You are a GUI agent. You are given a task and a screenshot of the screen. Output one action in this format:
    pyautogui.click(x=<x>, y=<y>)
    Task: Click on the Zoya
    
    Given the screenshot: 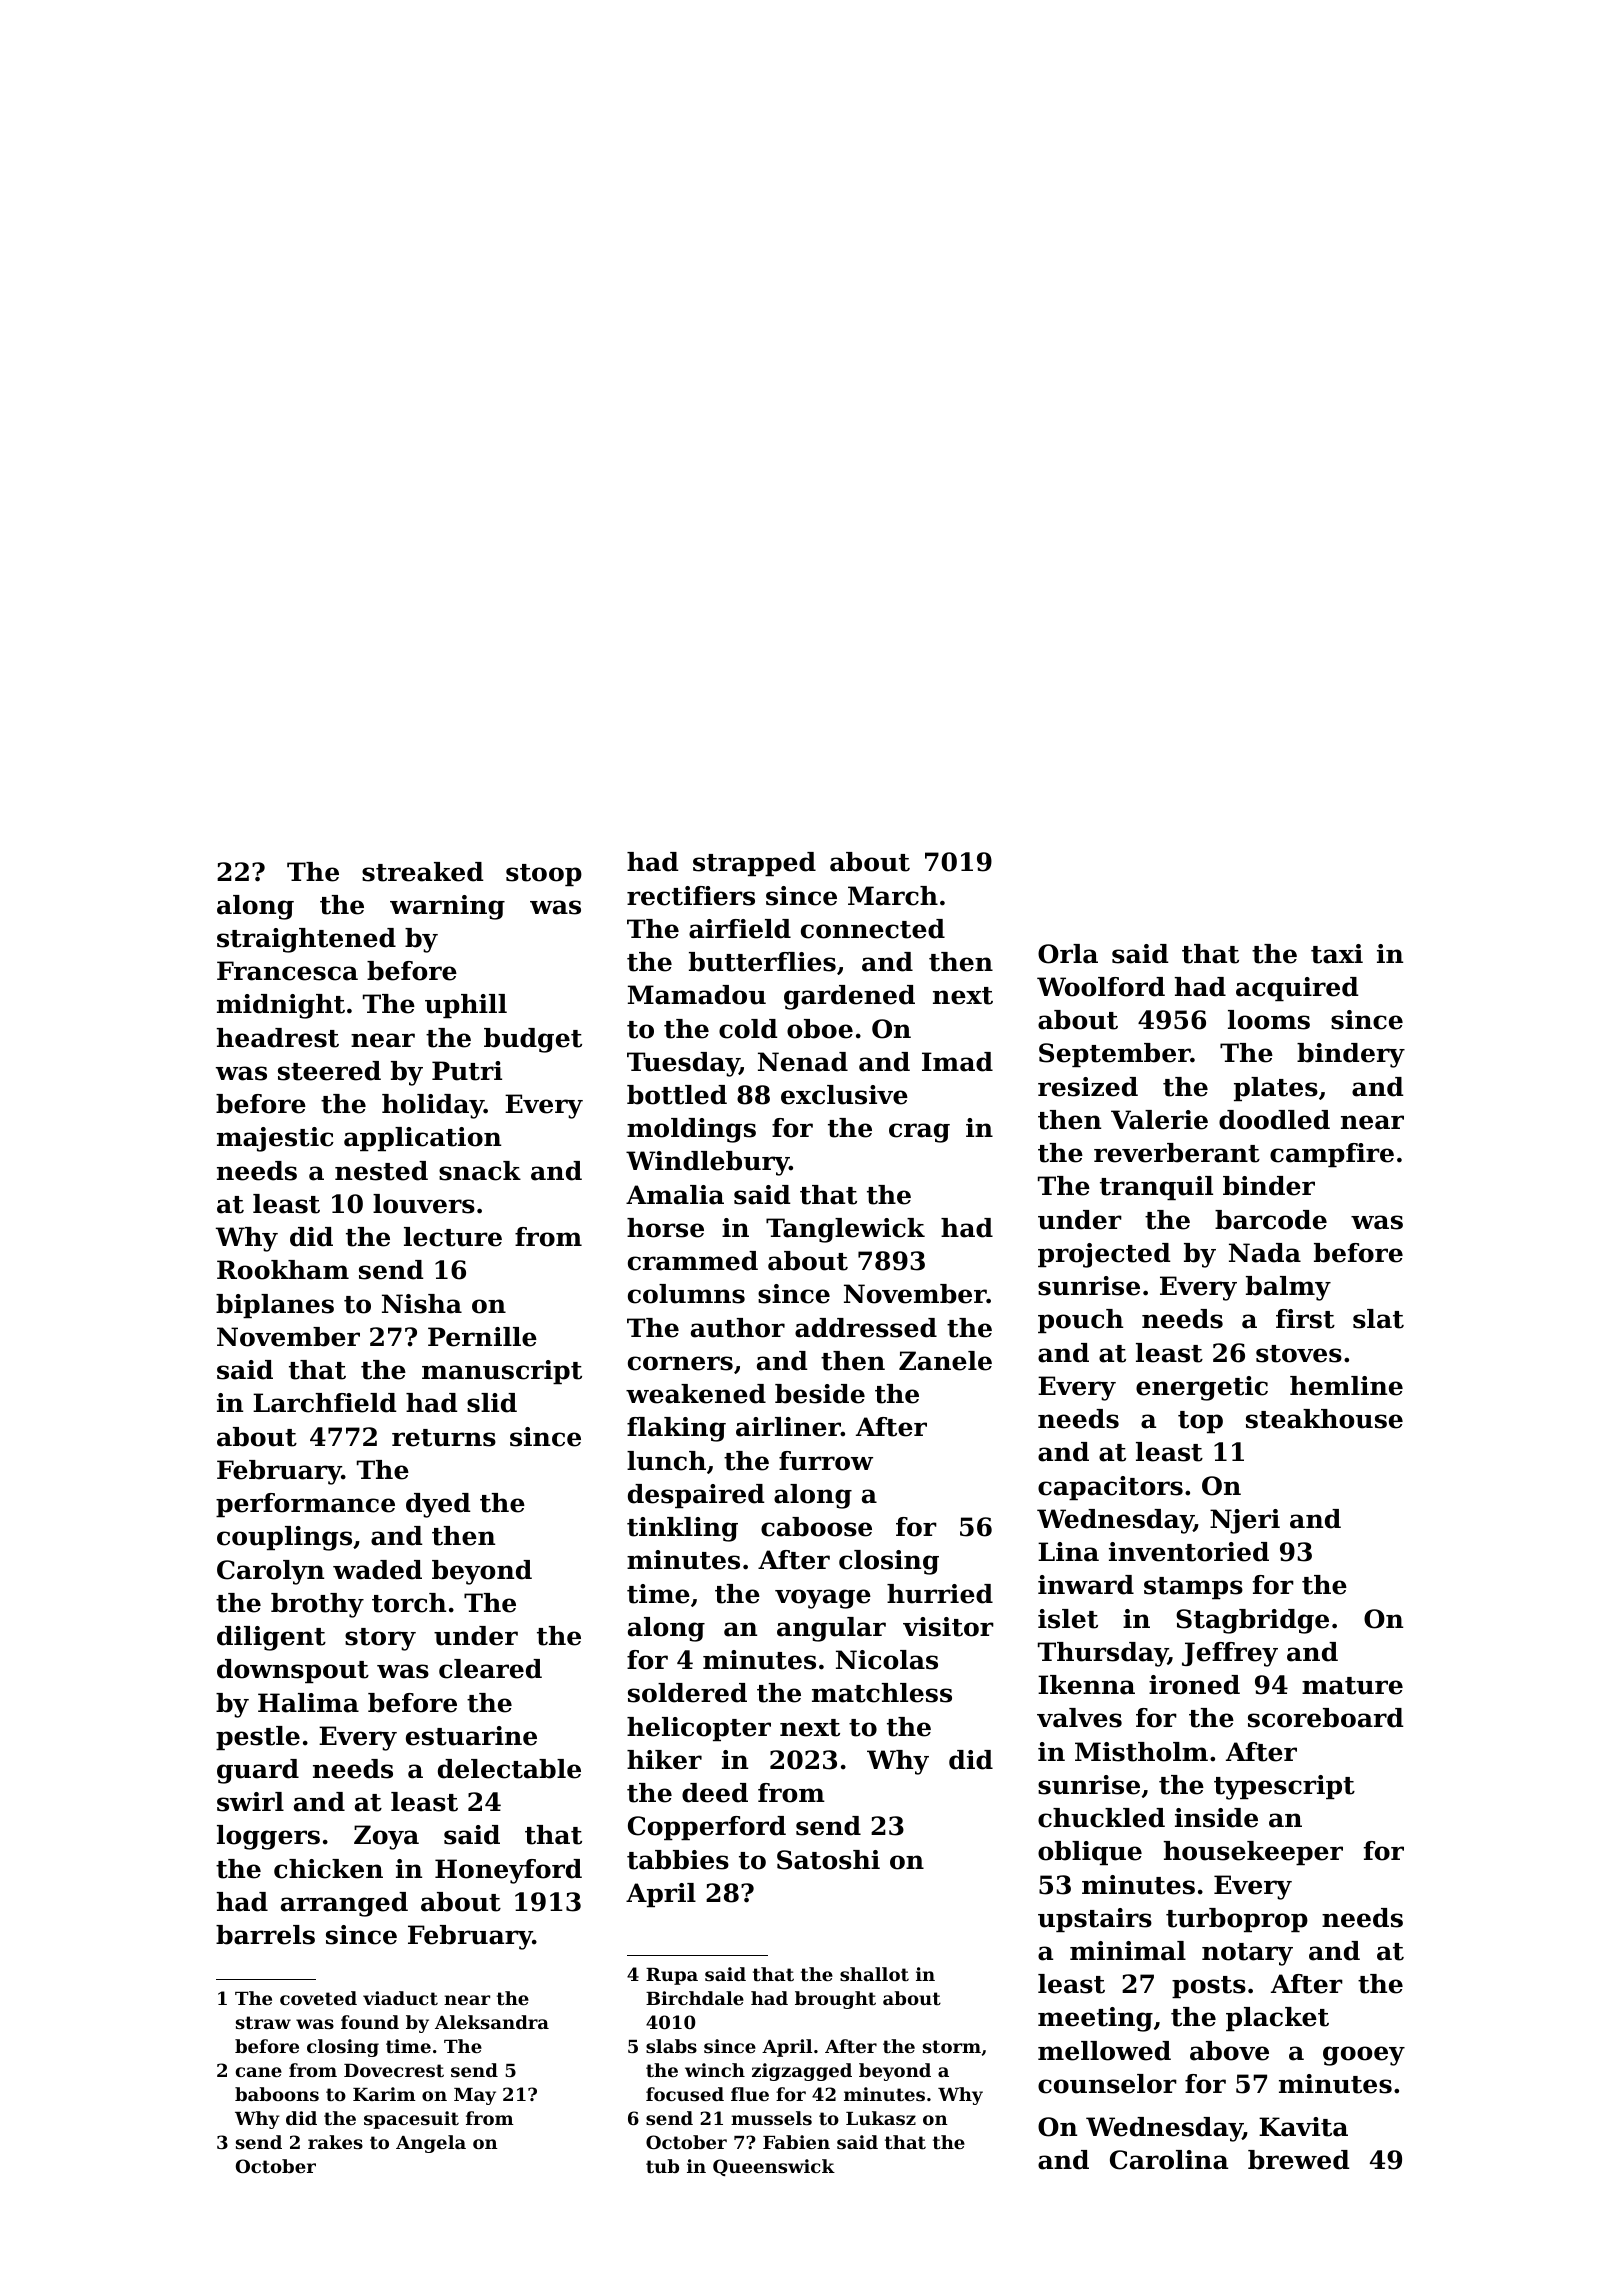 What is the action you would take?
    pyautogui.click(x=386, y=1837)
